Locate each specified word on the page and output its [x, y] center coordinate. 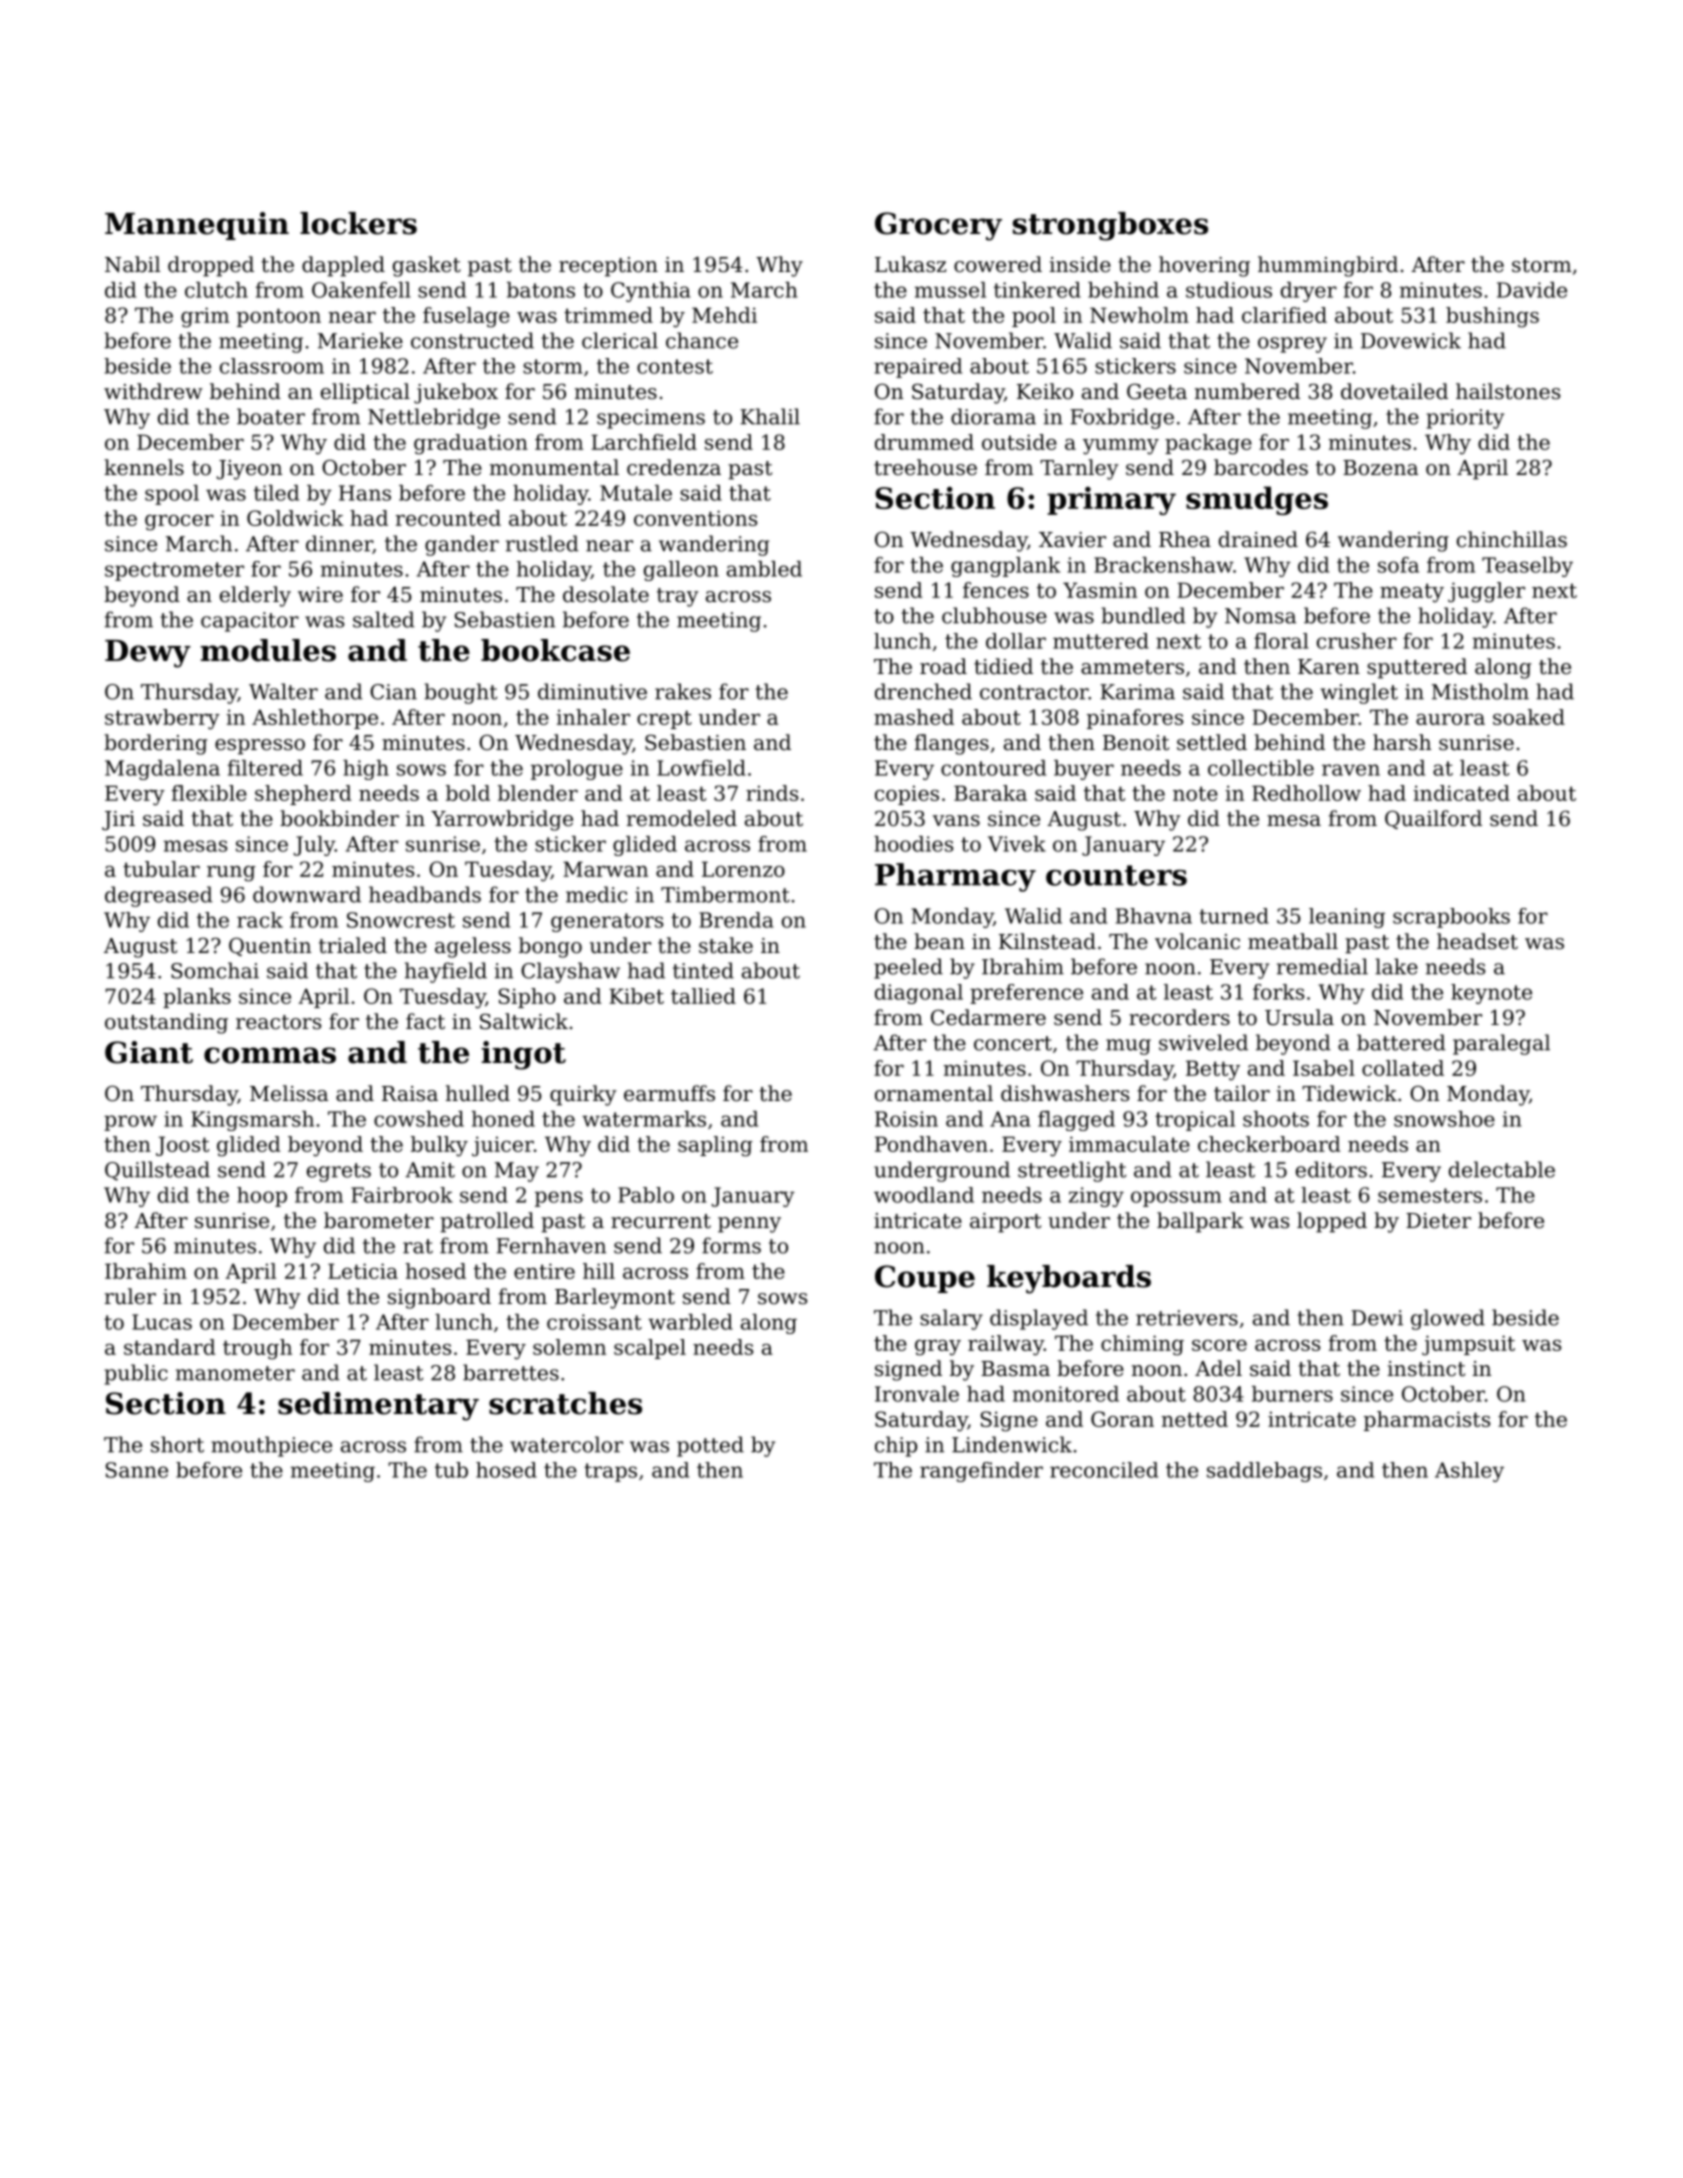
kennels [144, 467]
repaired [918, 368]
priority [1465, 419]
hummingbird [1328, 266]
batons [541, 290]
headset [1477, 941]
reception [608, 267]
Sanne [137, 1470]
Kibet [636, 996]
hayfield [446, 972]
